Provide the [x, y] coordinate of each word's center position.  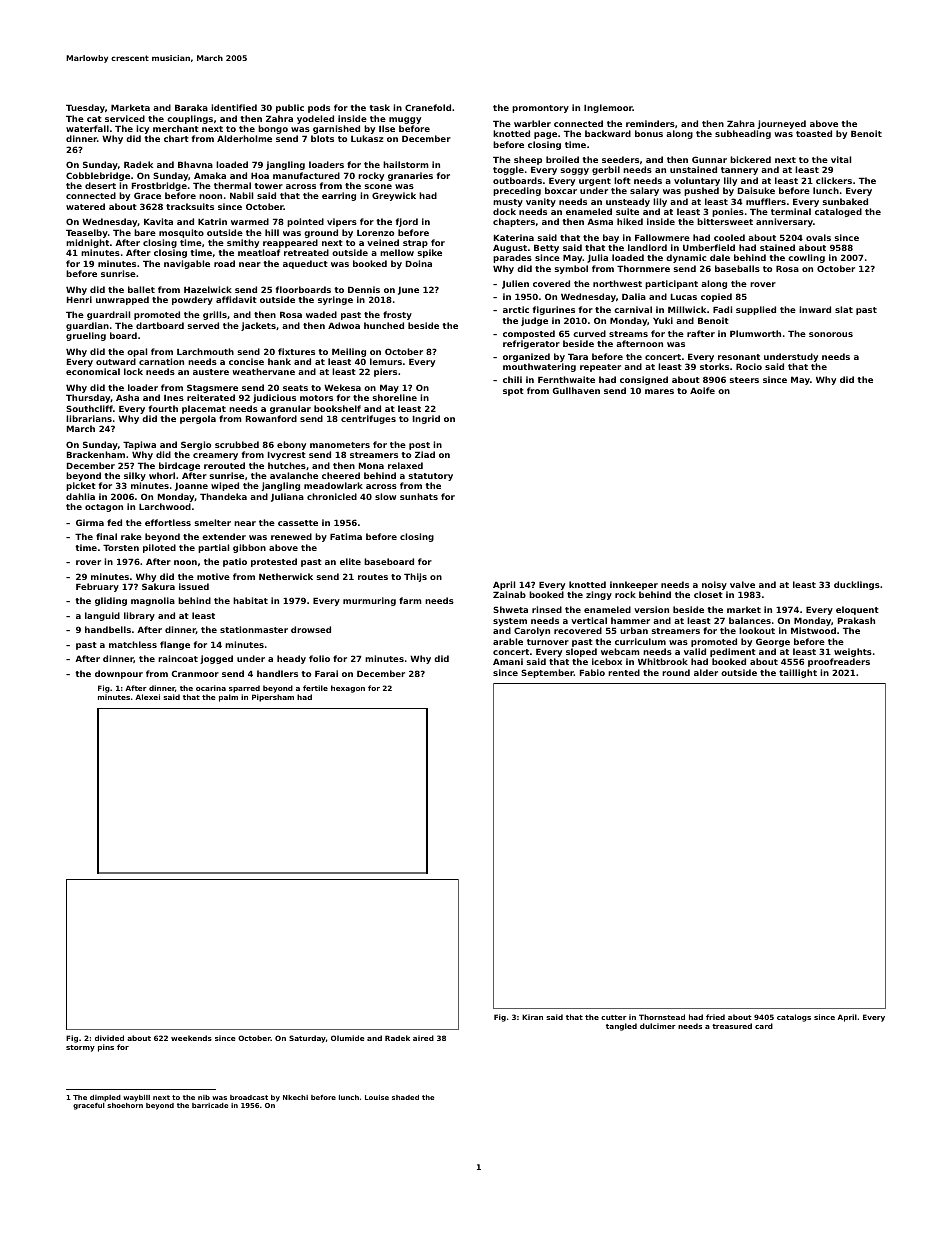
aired [423, 1038]
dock [504, 211]
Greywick [394, 196]
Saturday [307, 1039]
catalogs [794, 1018]
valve [742, 584]
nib [204, 1097]
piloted [159, 548]
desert [100, 185]
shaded [405, 1097]
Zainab [509, 594]
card [764, 1026]
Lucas [684, 296]
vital [841, 159]
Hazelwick [208, 289]
